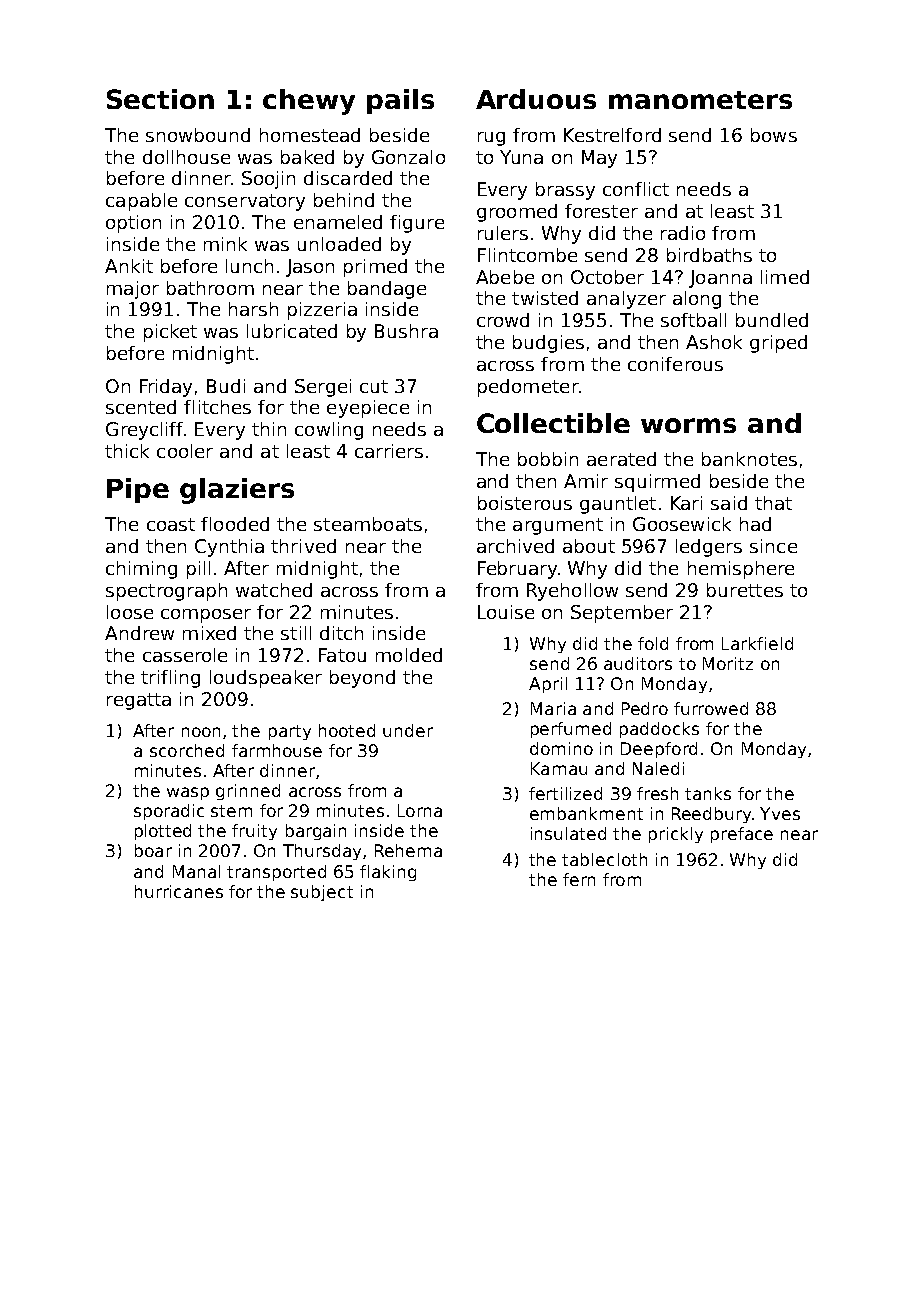 The image size is (924, 1308). I want to click on Arduous, so click(536, 99).
